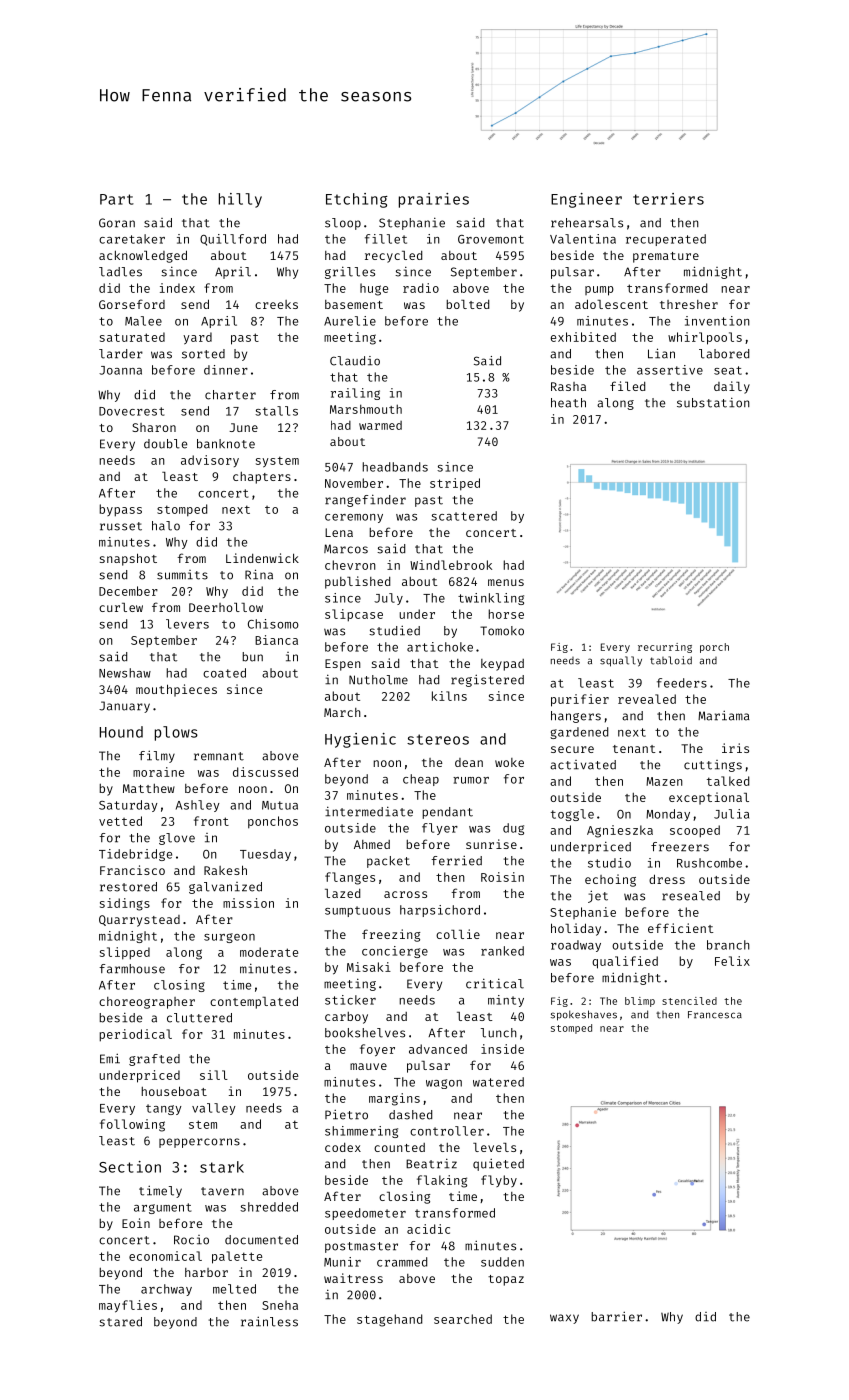  What do you see at coordinates (494, 1147) in the screenshot?
I see `levels` at bounding box center [494, 1147].
